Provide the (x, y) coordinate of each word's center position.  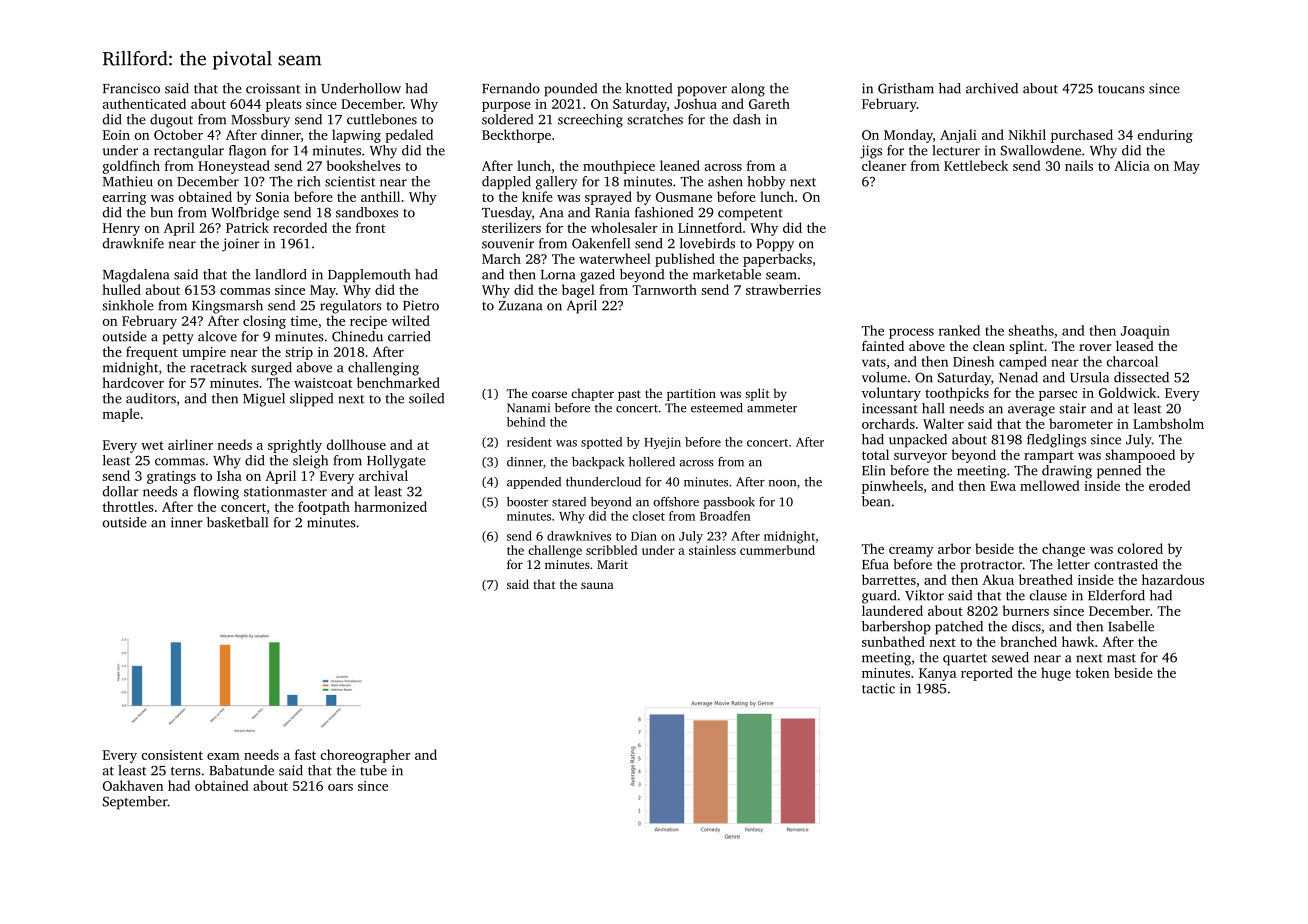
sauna (597, 585)
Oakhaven (133, 785)
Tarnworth (664, 289)
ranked (959, 330)
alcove (217, 336)
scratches (655, 119)
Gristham (906, 88)
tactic (878, 688)
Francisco (131, 88)
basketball (237, 522)
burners (1026, 610)
